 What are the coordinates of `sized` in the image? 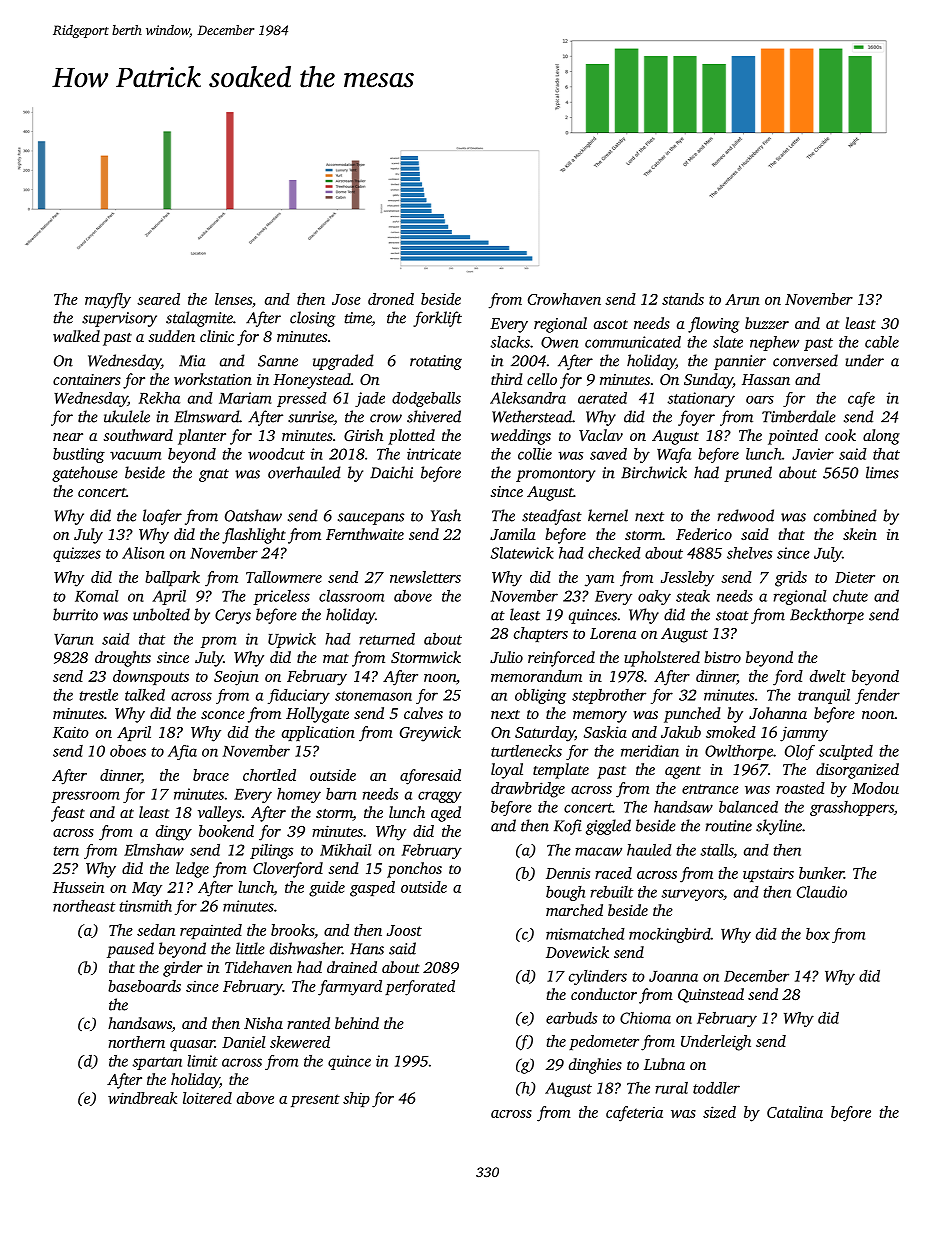 It's located at (719, 1112).
